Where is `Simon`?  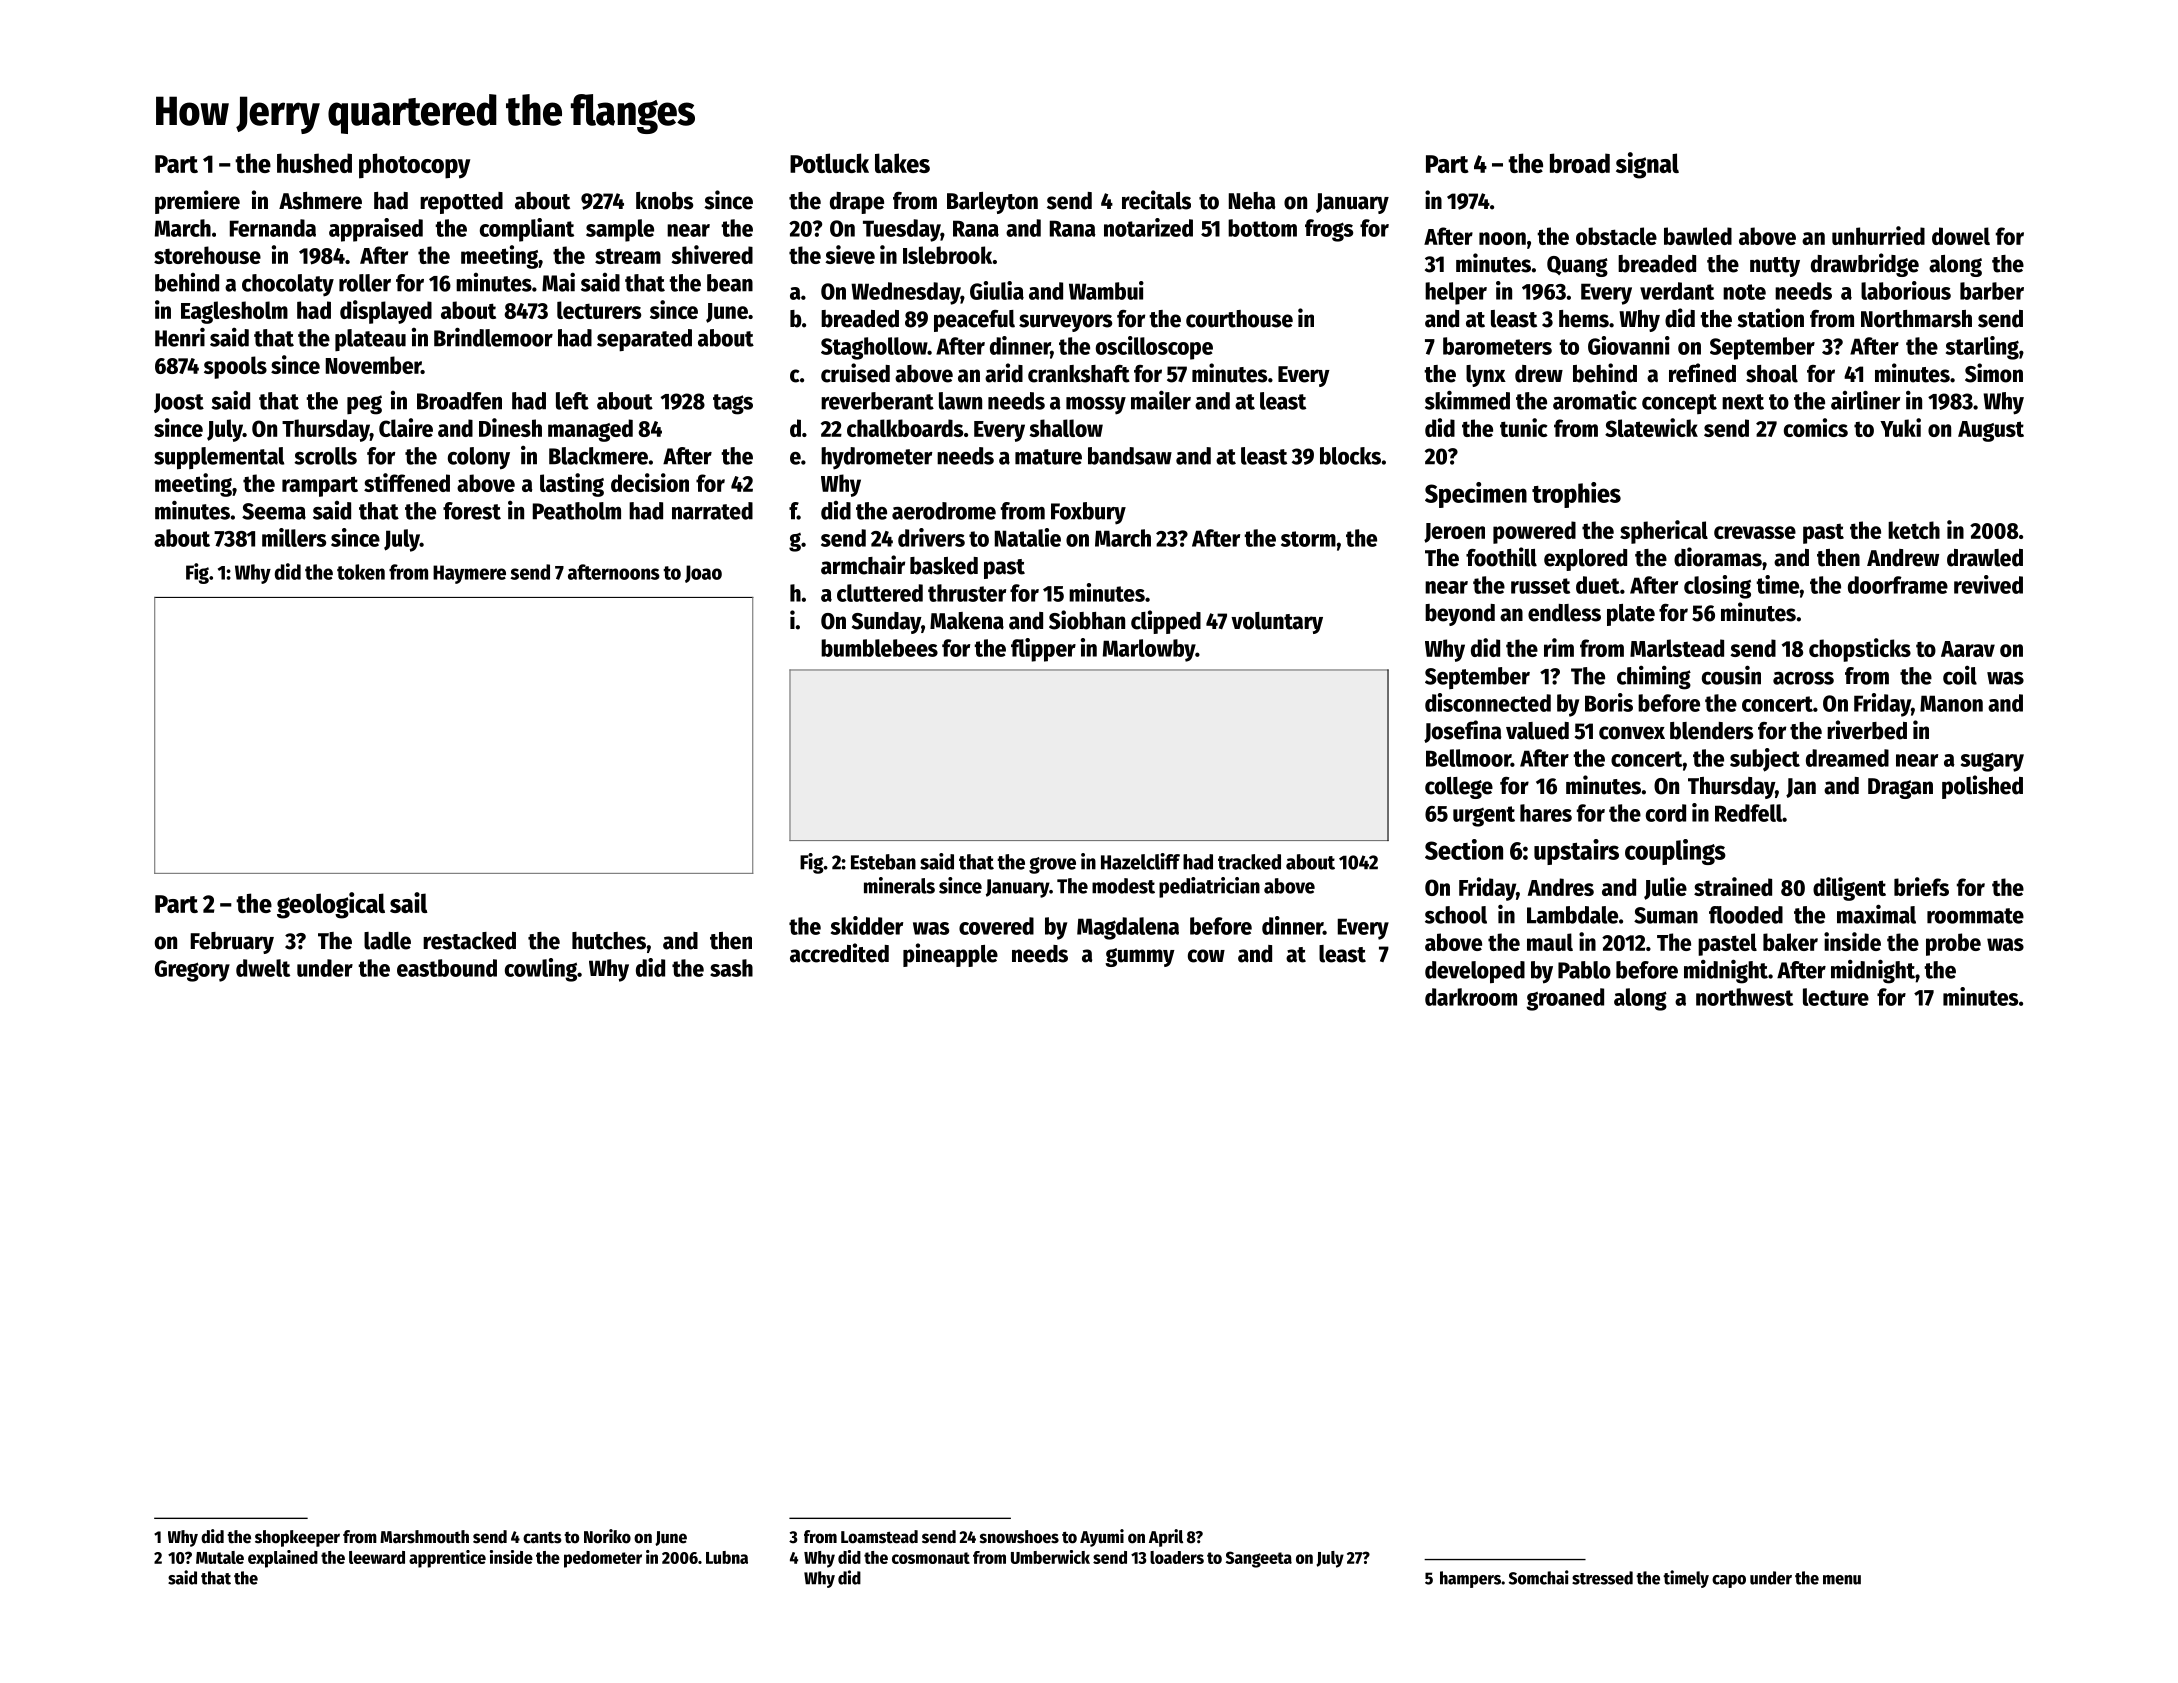 Simon is located at coordinates (1994, 373).
